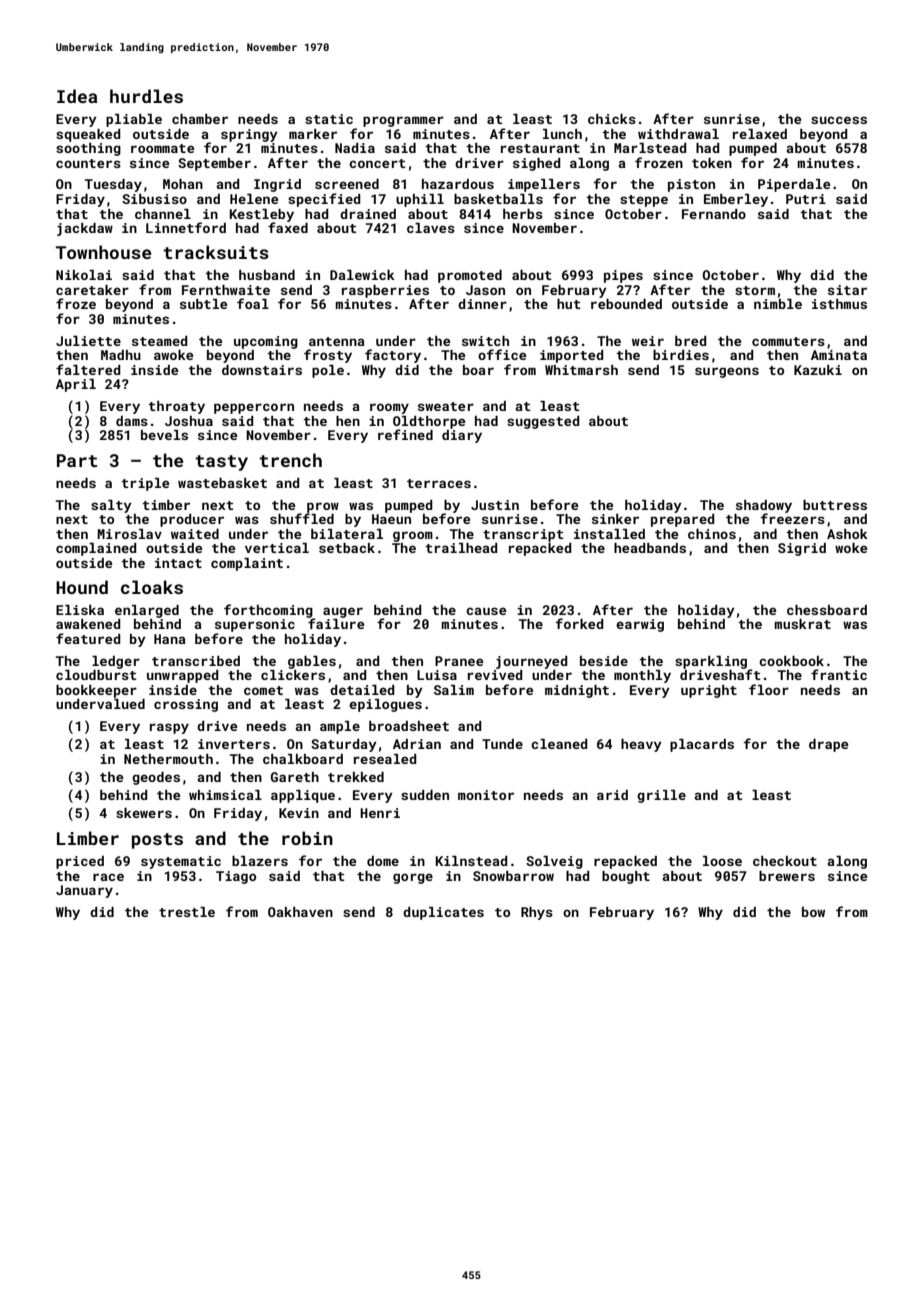 The height and width of the screenshot is (1308, 924). Describe the element at coordinates (813, 912) in the screenshot. I see `bow` at that location.
